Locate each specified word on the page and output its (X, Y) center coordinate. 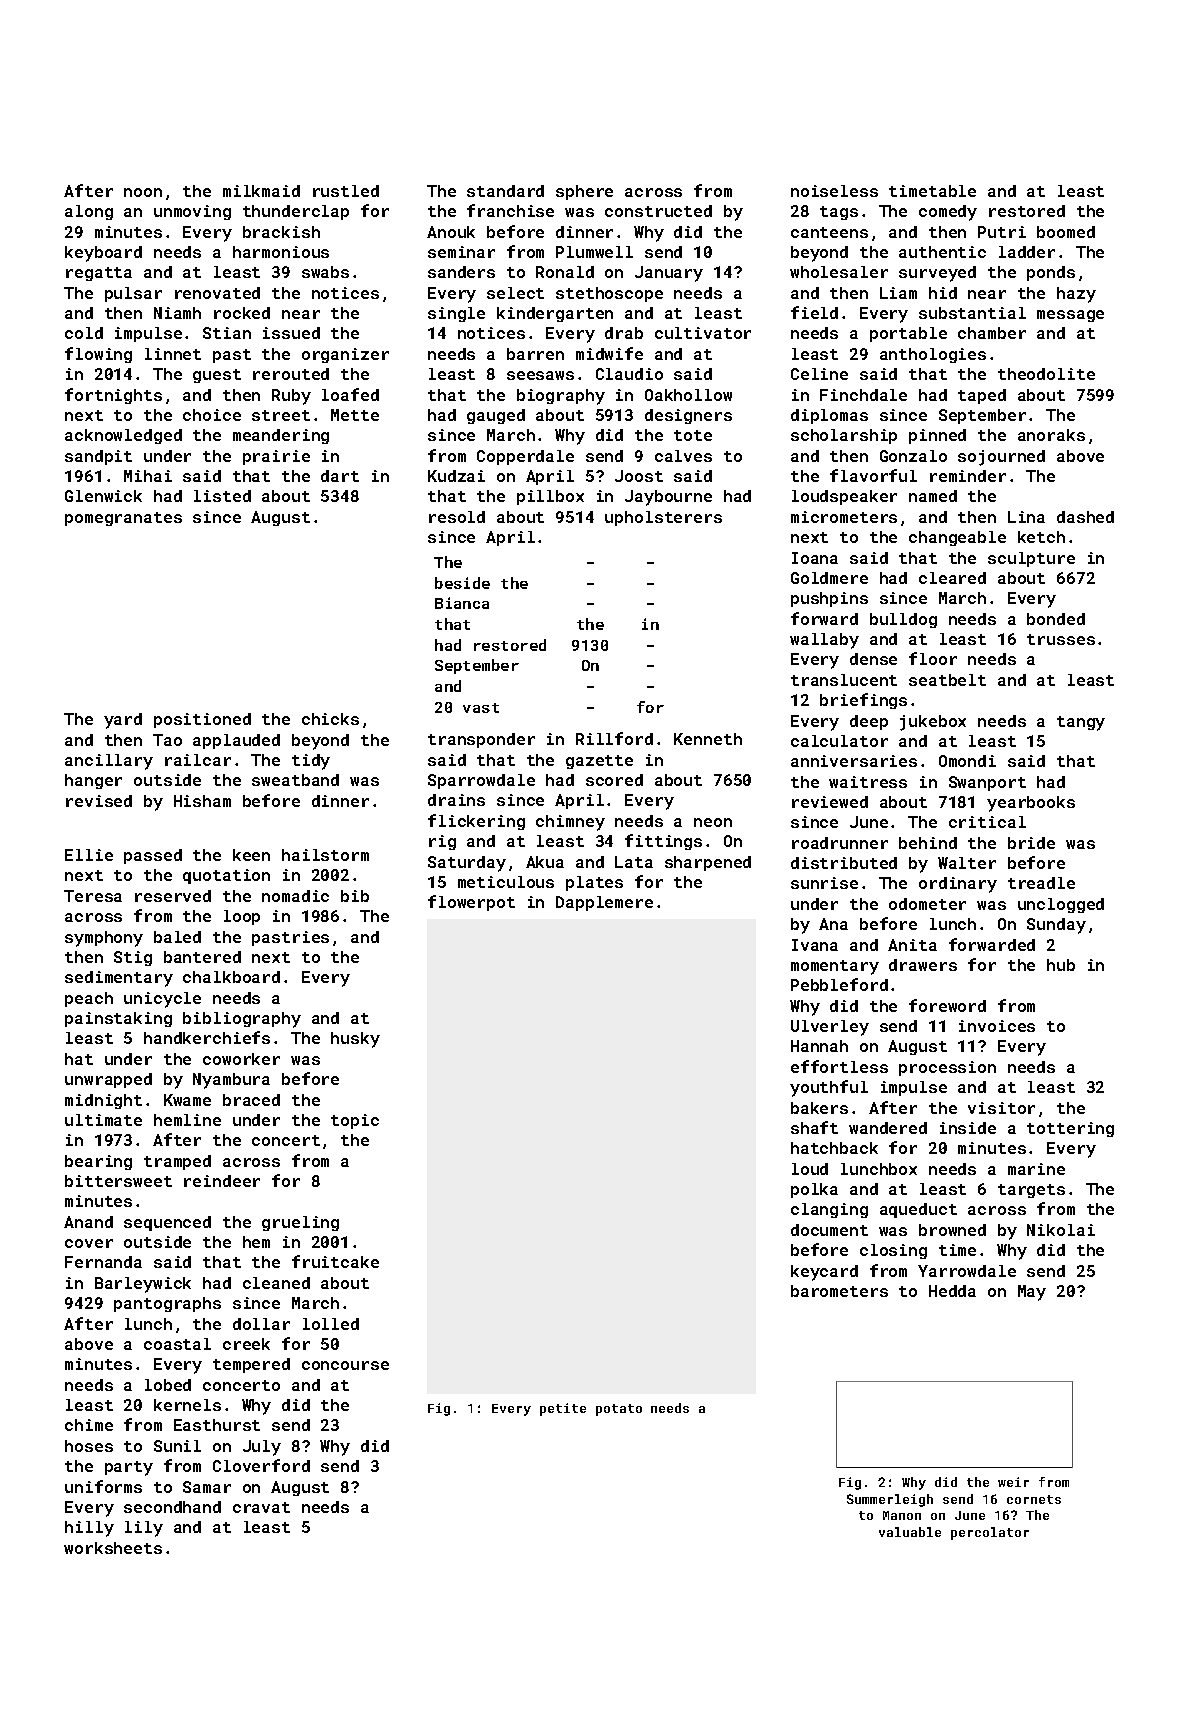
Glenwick (103, 496)
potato (619, 1410)
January (669, 274)
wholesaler (839, 272)
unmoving (192, 212)
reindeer (222, 1181)
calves (683, 456)
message (1070, 316)
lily (144, 1529)
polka (814, 1190)
